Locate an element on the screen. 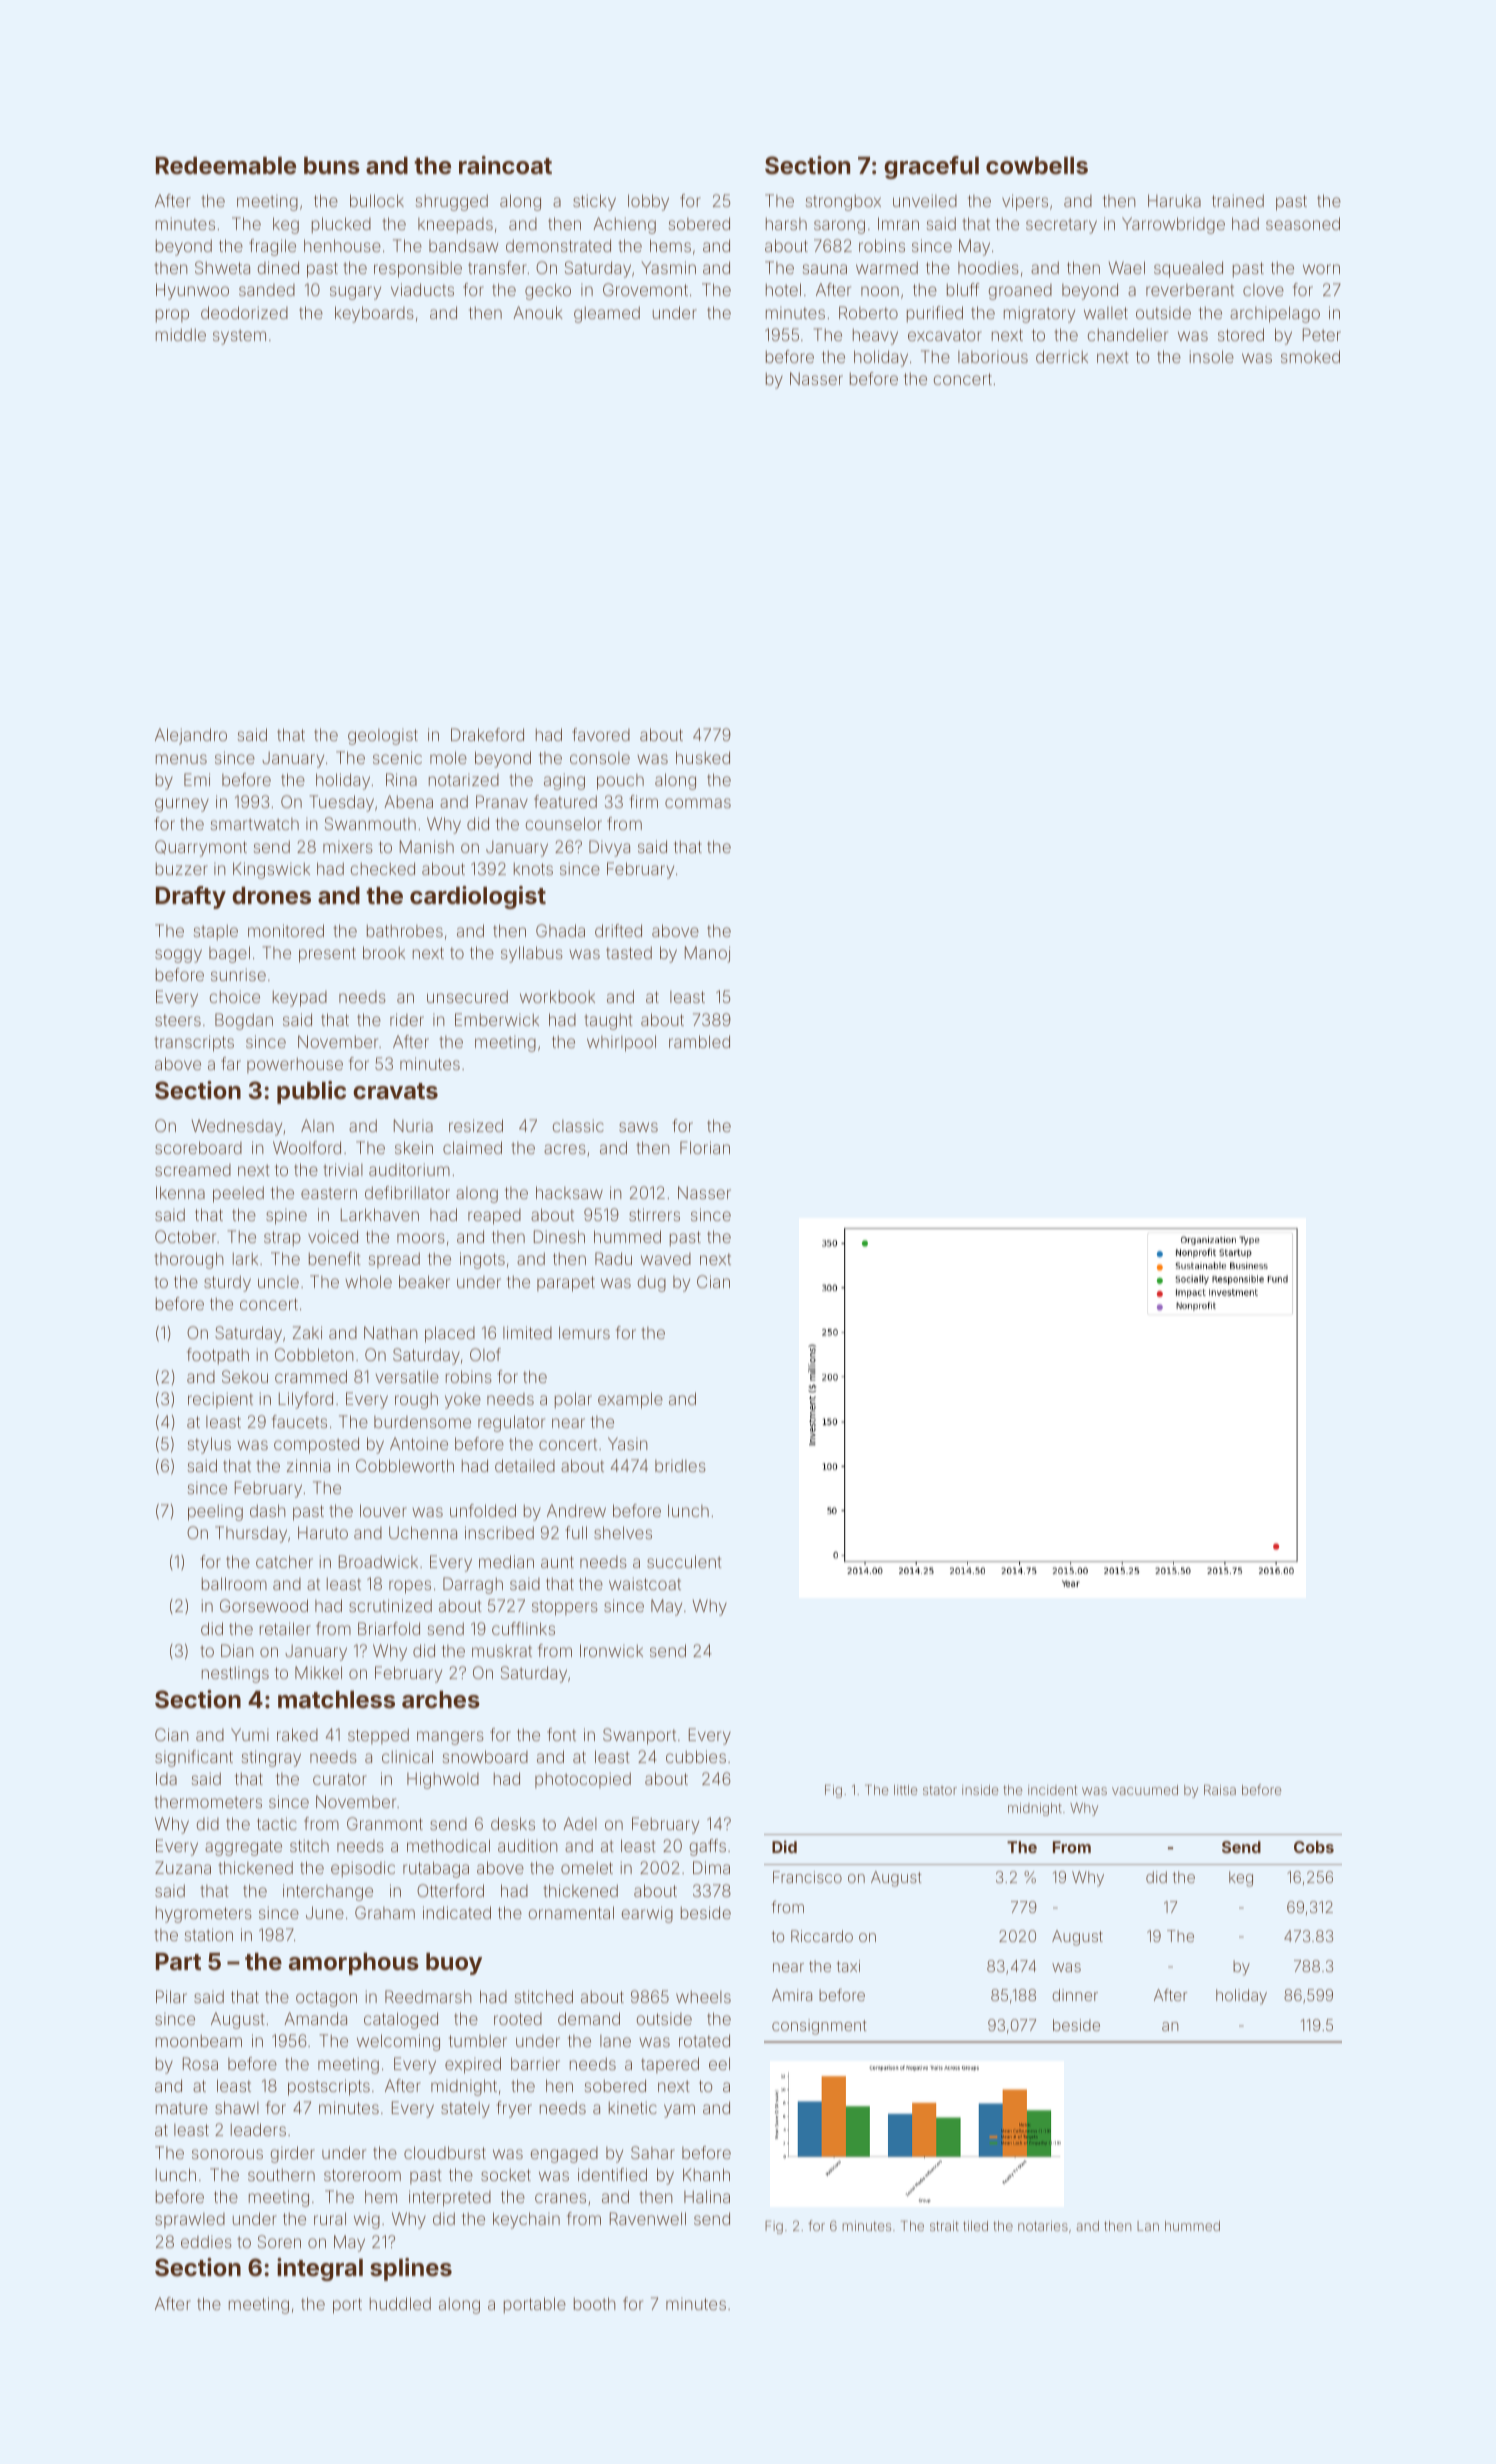  buns is located at coordinates (332, 166).
